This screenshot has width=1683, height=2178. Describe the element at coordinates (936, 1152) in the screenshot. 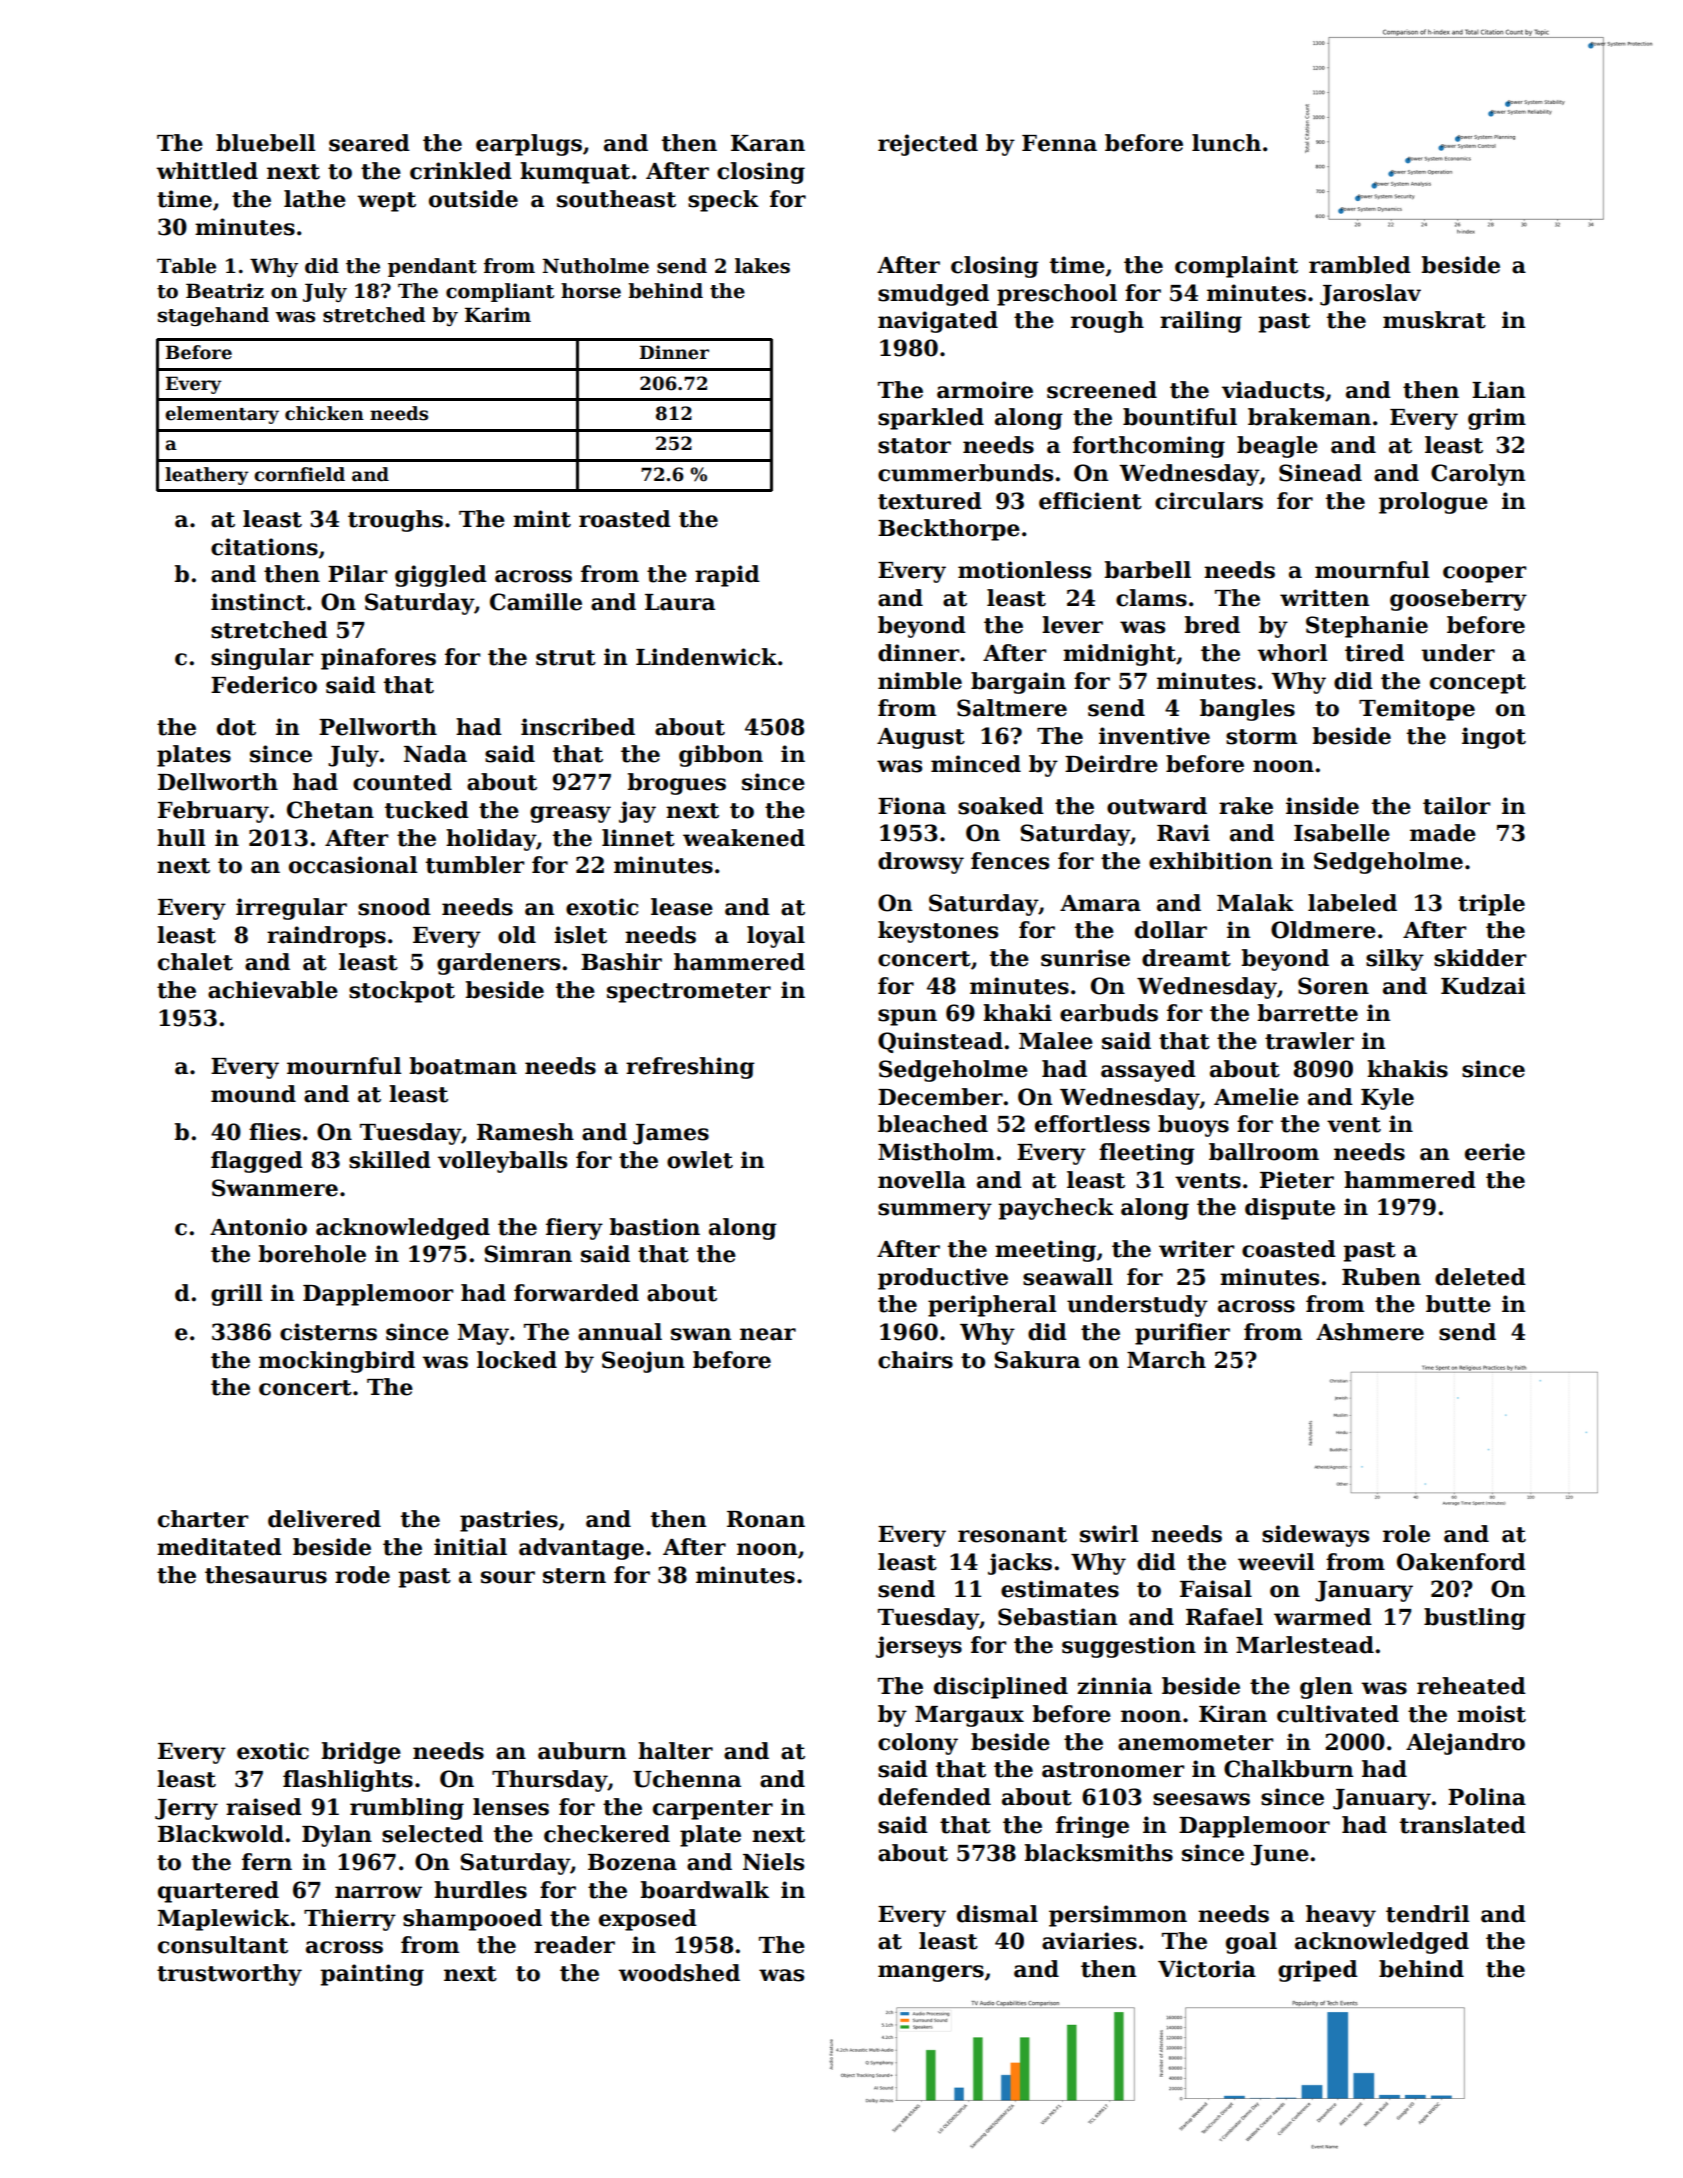

I see `Mistholm` at that location.
